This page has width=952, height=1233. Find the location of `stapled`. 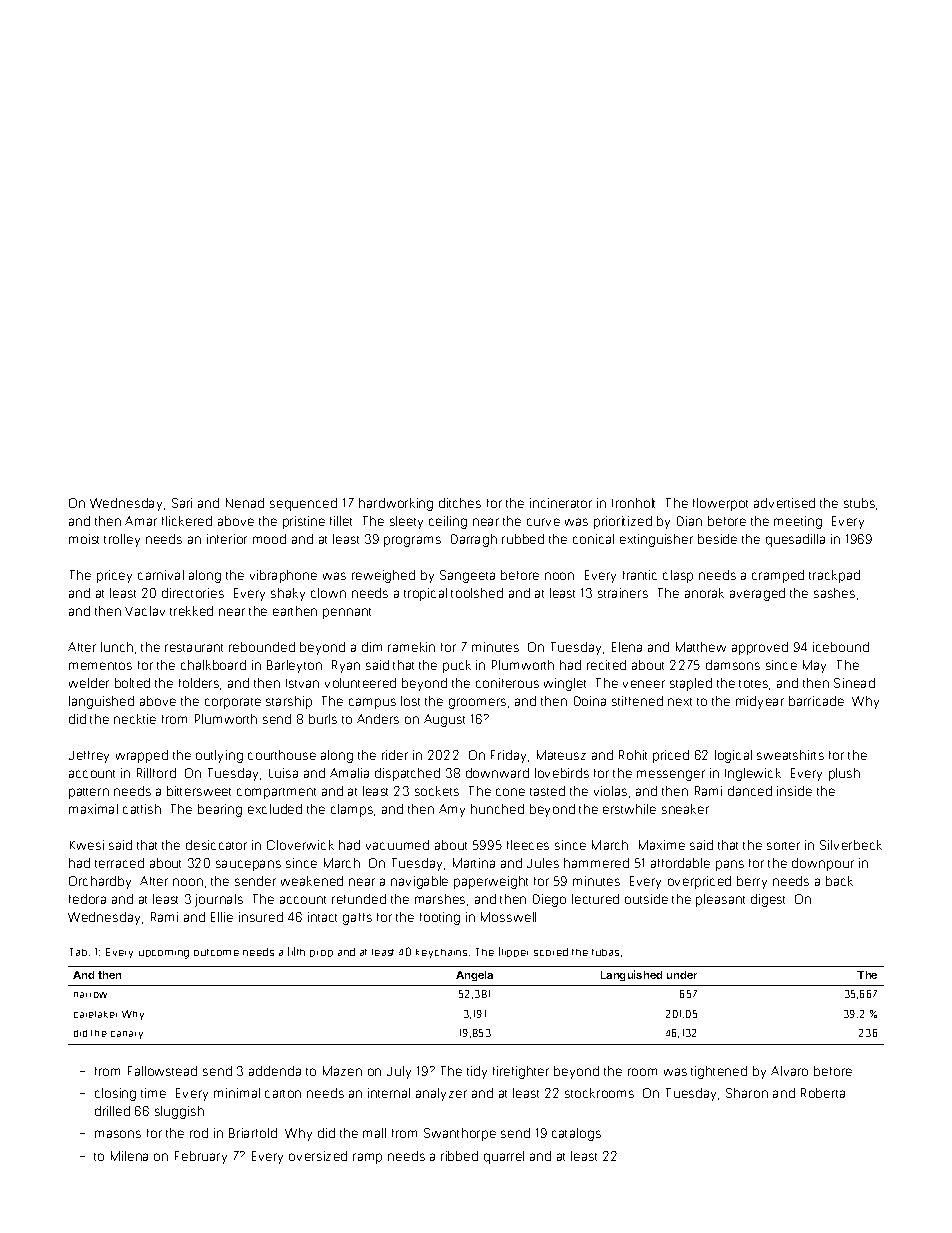

stapled is located at coordinates (691, 684).
